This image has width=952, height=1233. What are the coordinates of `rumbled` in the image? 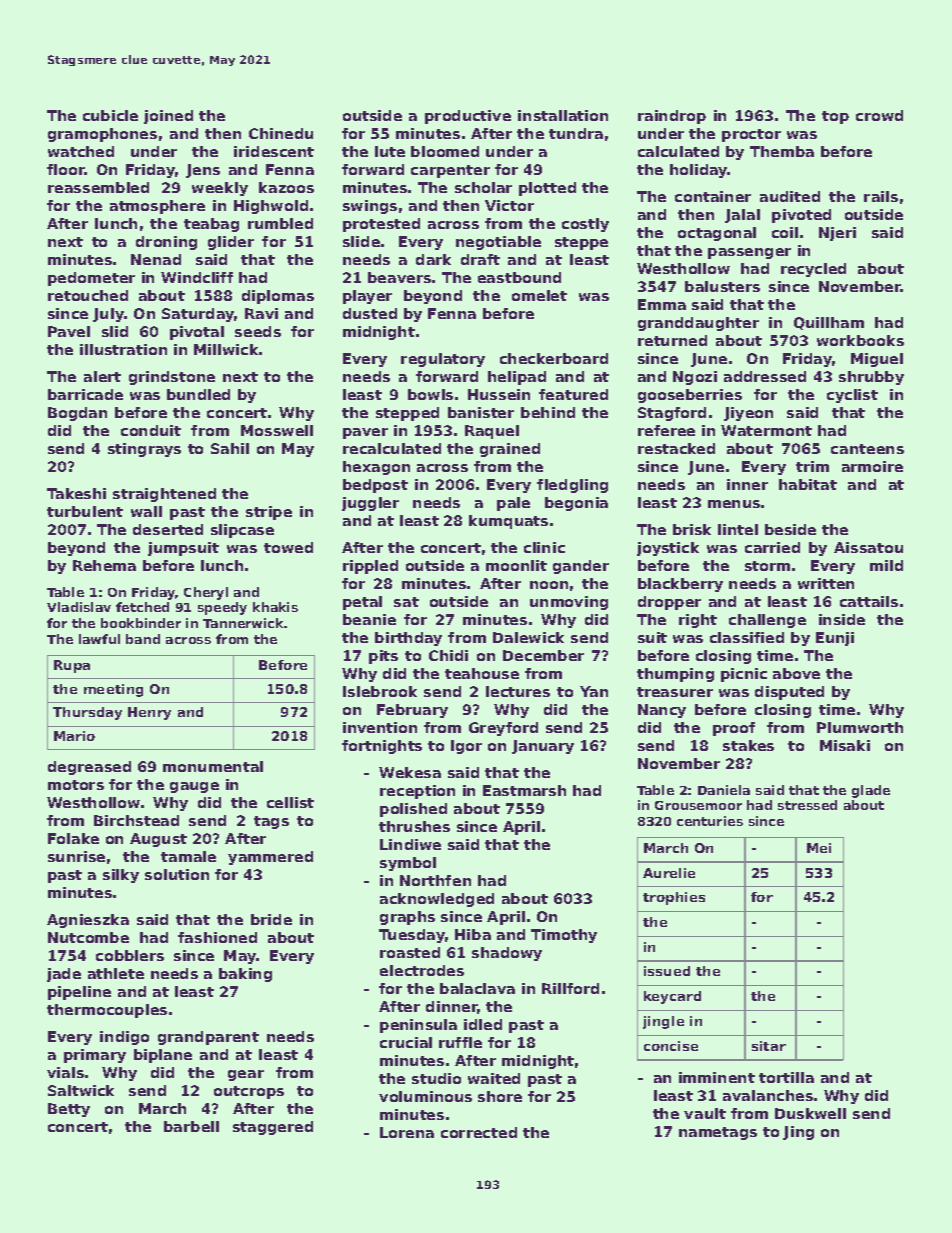 It's located at (280, 223).
